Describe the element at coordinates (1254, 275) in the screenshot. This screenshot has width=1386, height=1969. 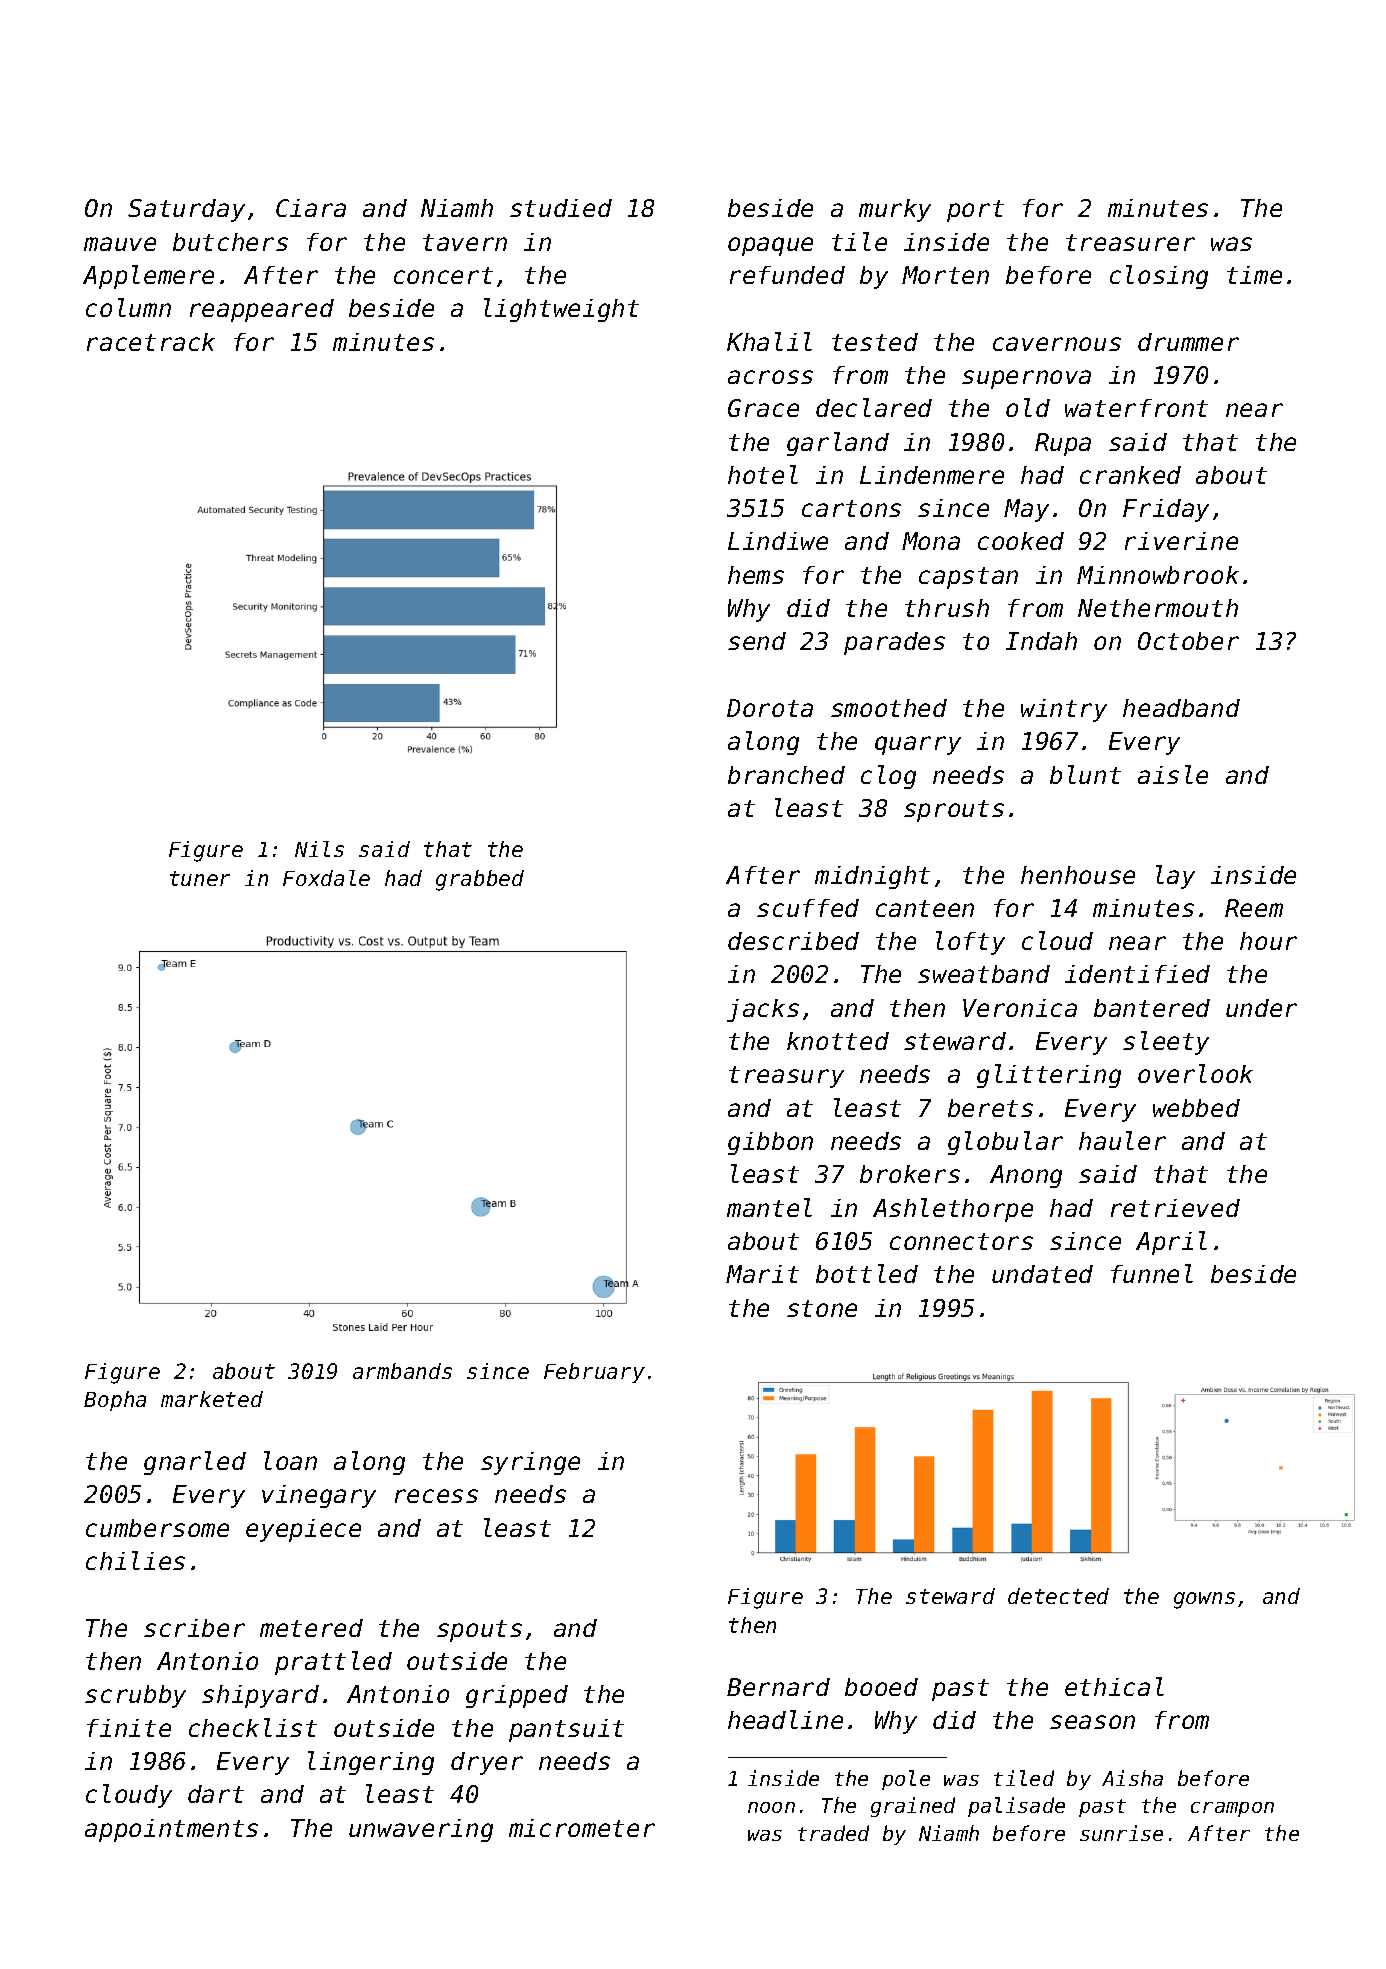
I see `time` at that location.
